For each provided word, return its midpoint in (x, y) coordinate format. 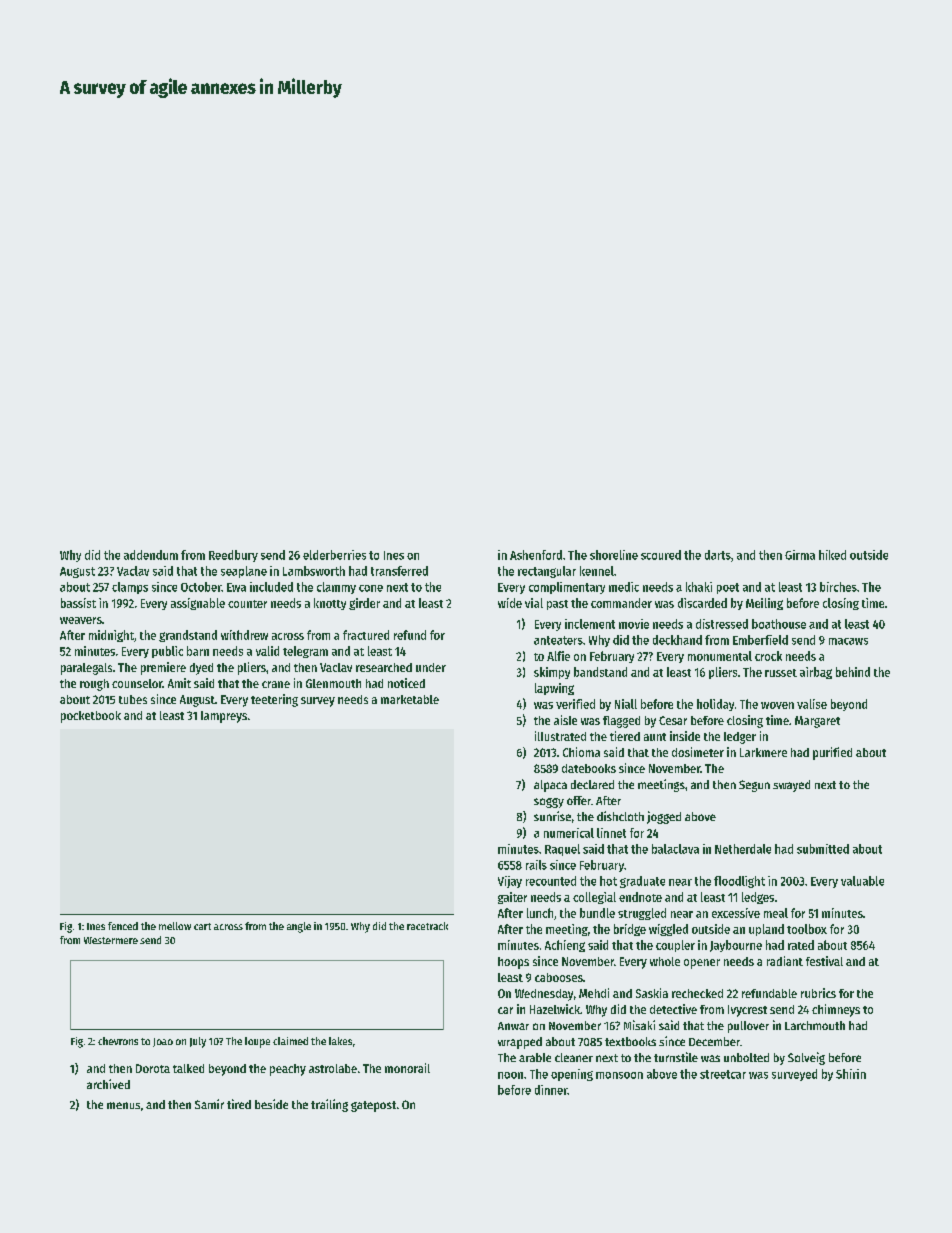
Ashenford (536, 555)
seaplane (244, 572)
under (431, 667)
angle (299, 927)
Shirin (851, 1074)
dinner (551, 1090)
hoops (513, 963)
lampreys (224, 717)
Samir (209, 1104)
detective (673, 1009)
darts (718, 555)
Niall (626, 704)
